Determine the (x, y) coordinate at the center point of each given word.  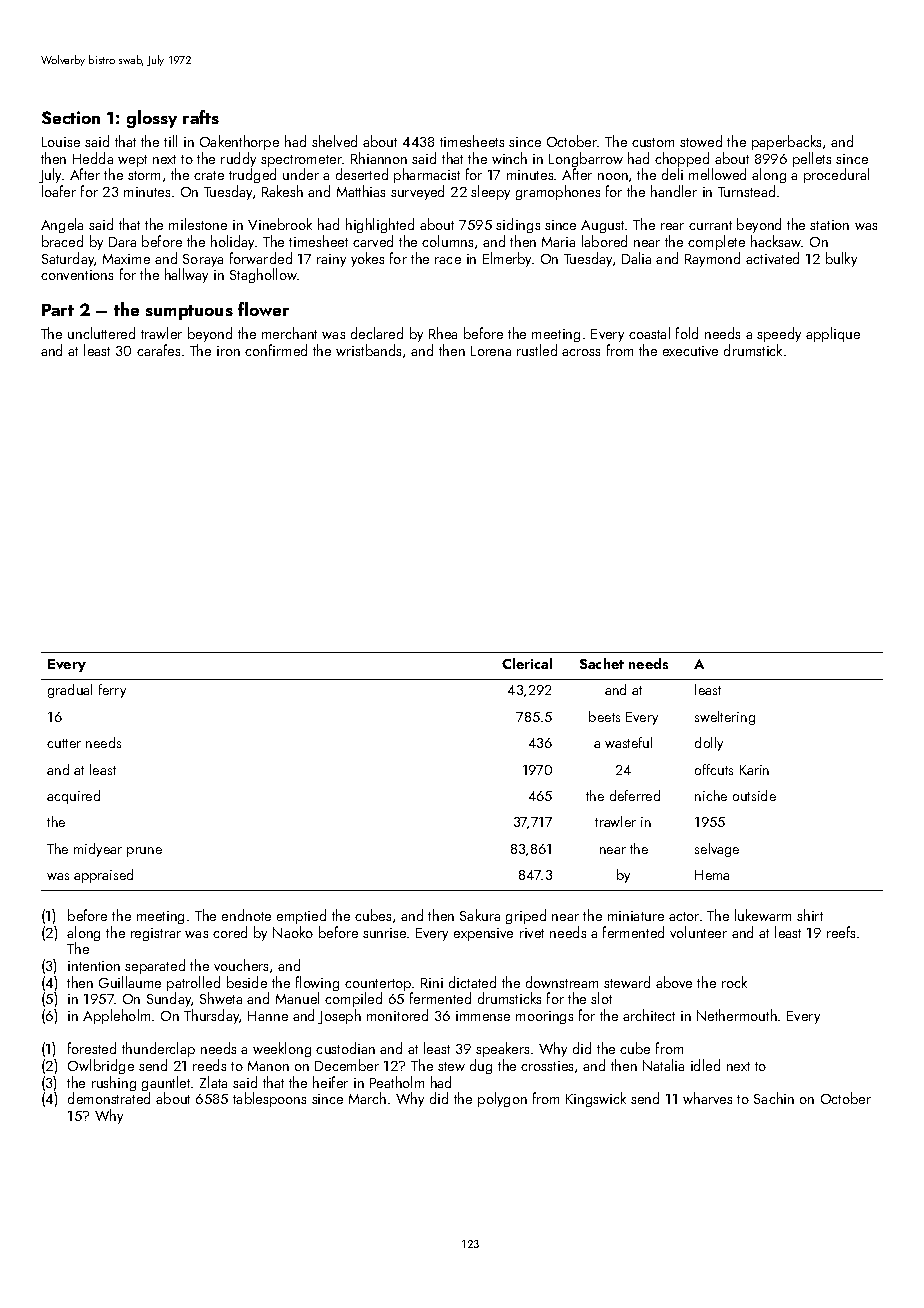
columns (447, 241)
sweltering (725, 718)
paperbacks (786, 142)
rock (734, 982)
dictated (472, 982)
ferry (112, 691)
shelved (334, 141)
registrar (156, 934)
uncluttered (101, 333)
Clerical (527, 663)
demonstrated (109, 1098)
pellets (812, 159)
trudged (252, 175)
